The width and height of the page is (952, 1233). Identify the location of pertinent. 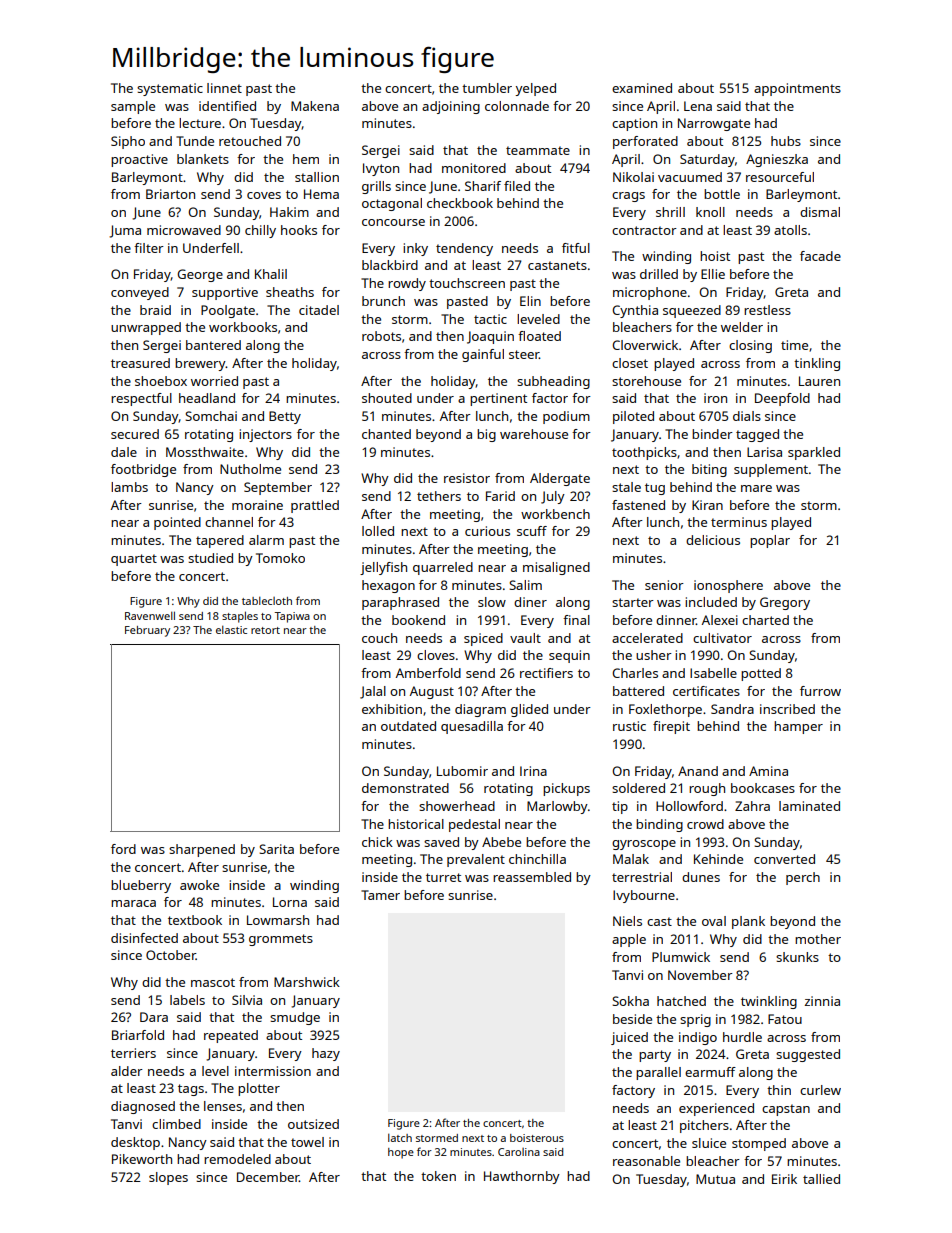
(498, 399).
